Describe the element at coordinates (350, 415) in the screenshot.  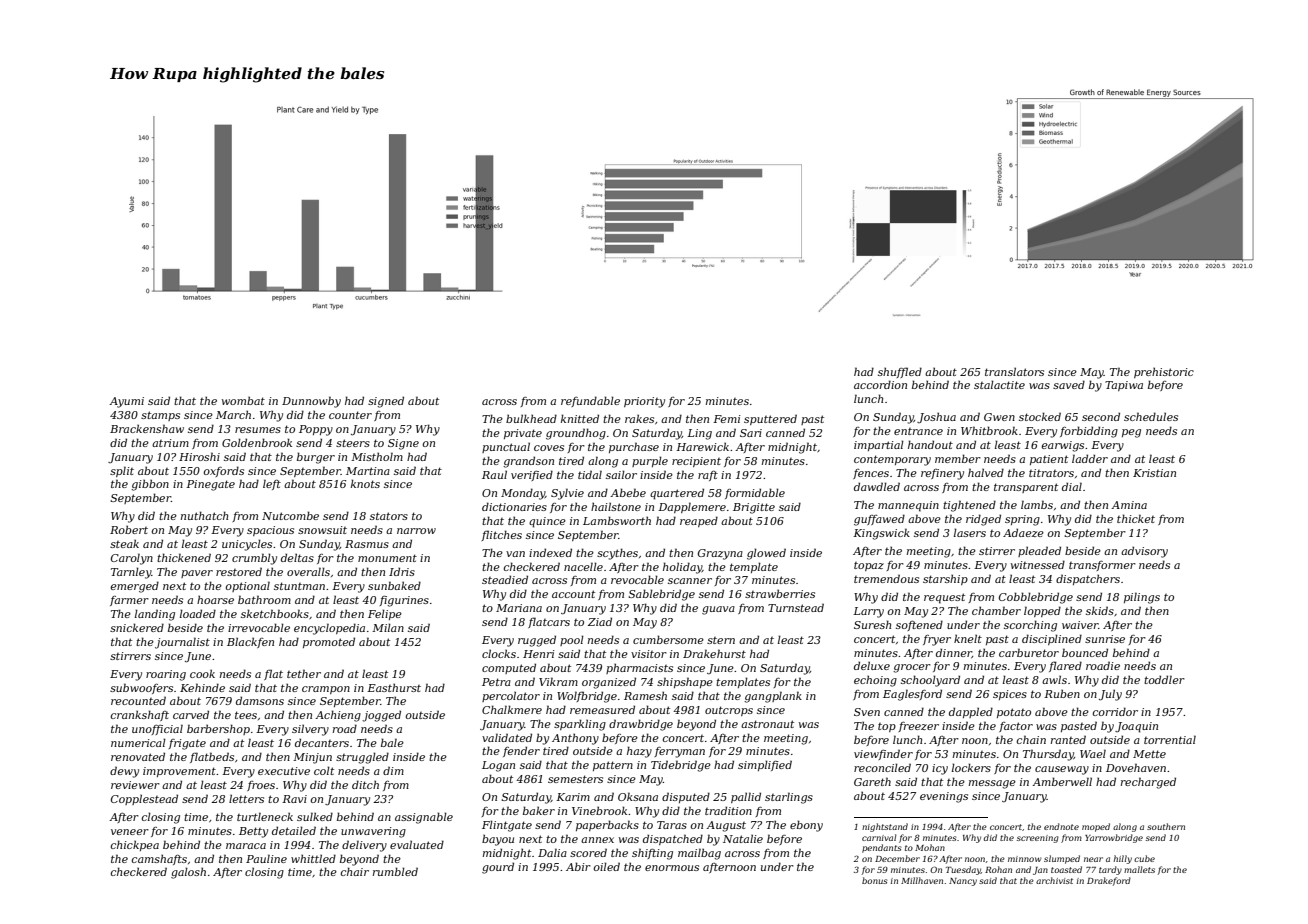
I see `counter` at that location.
